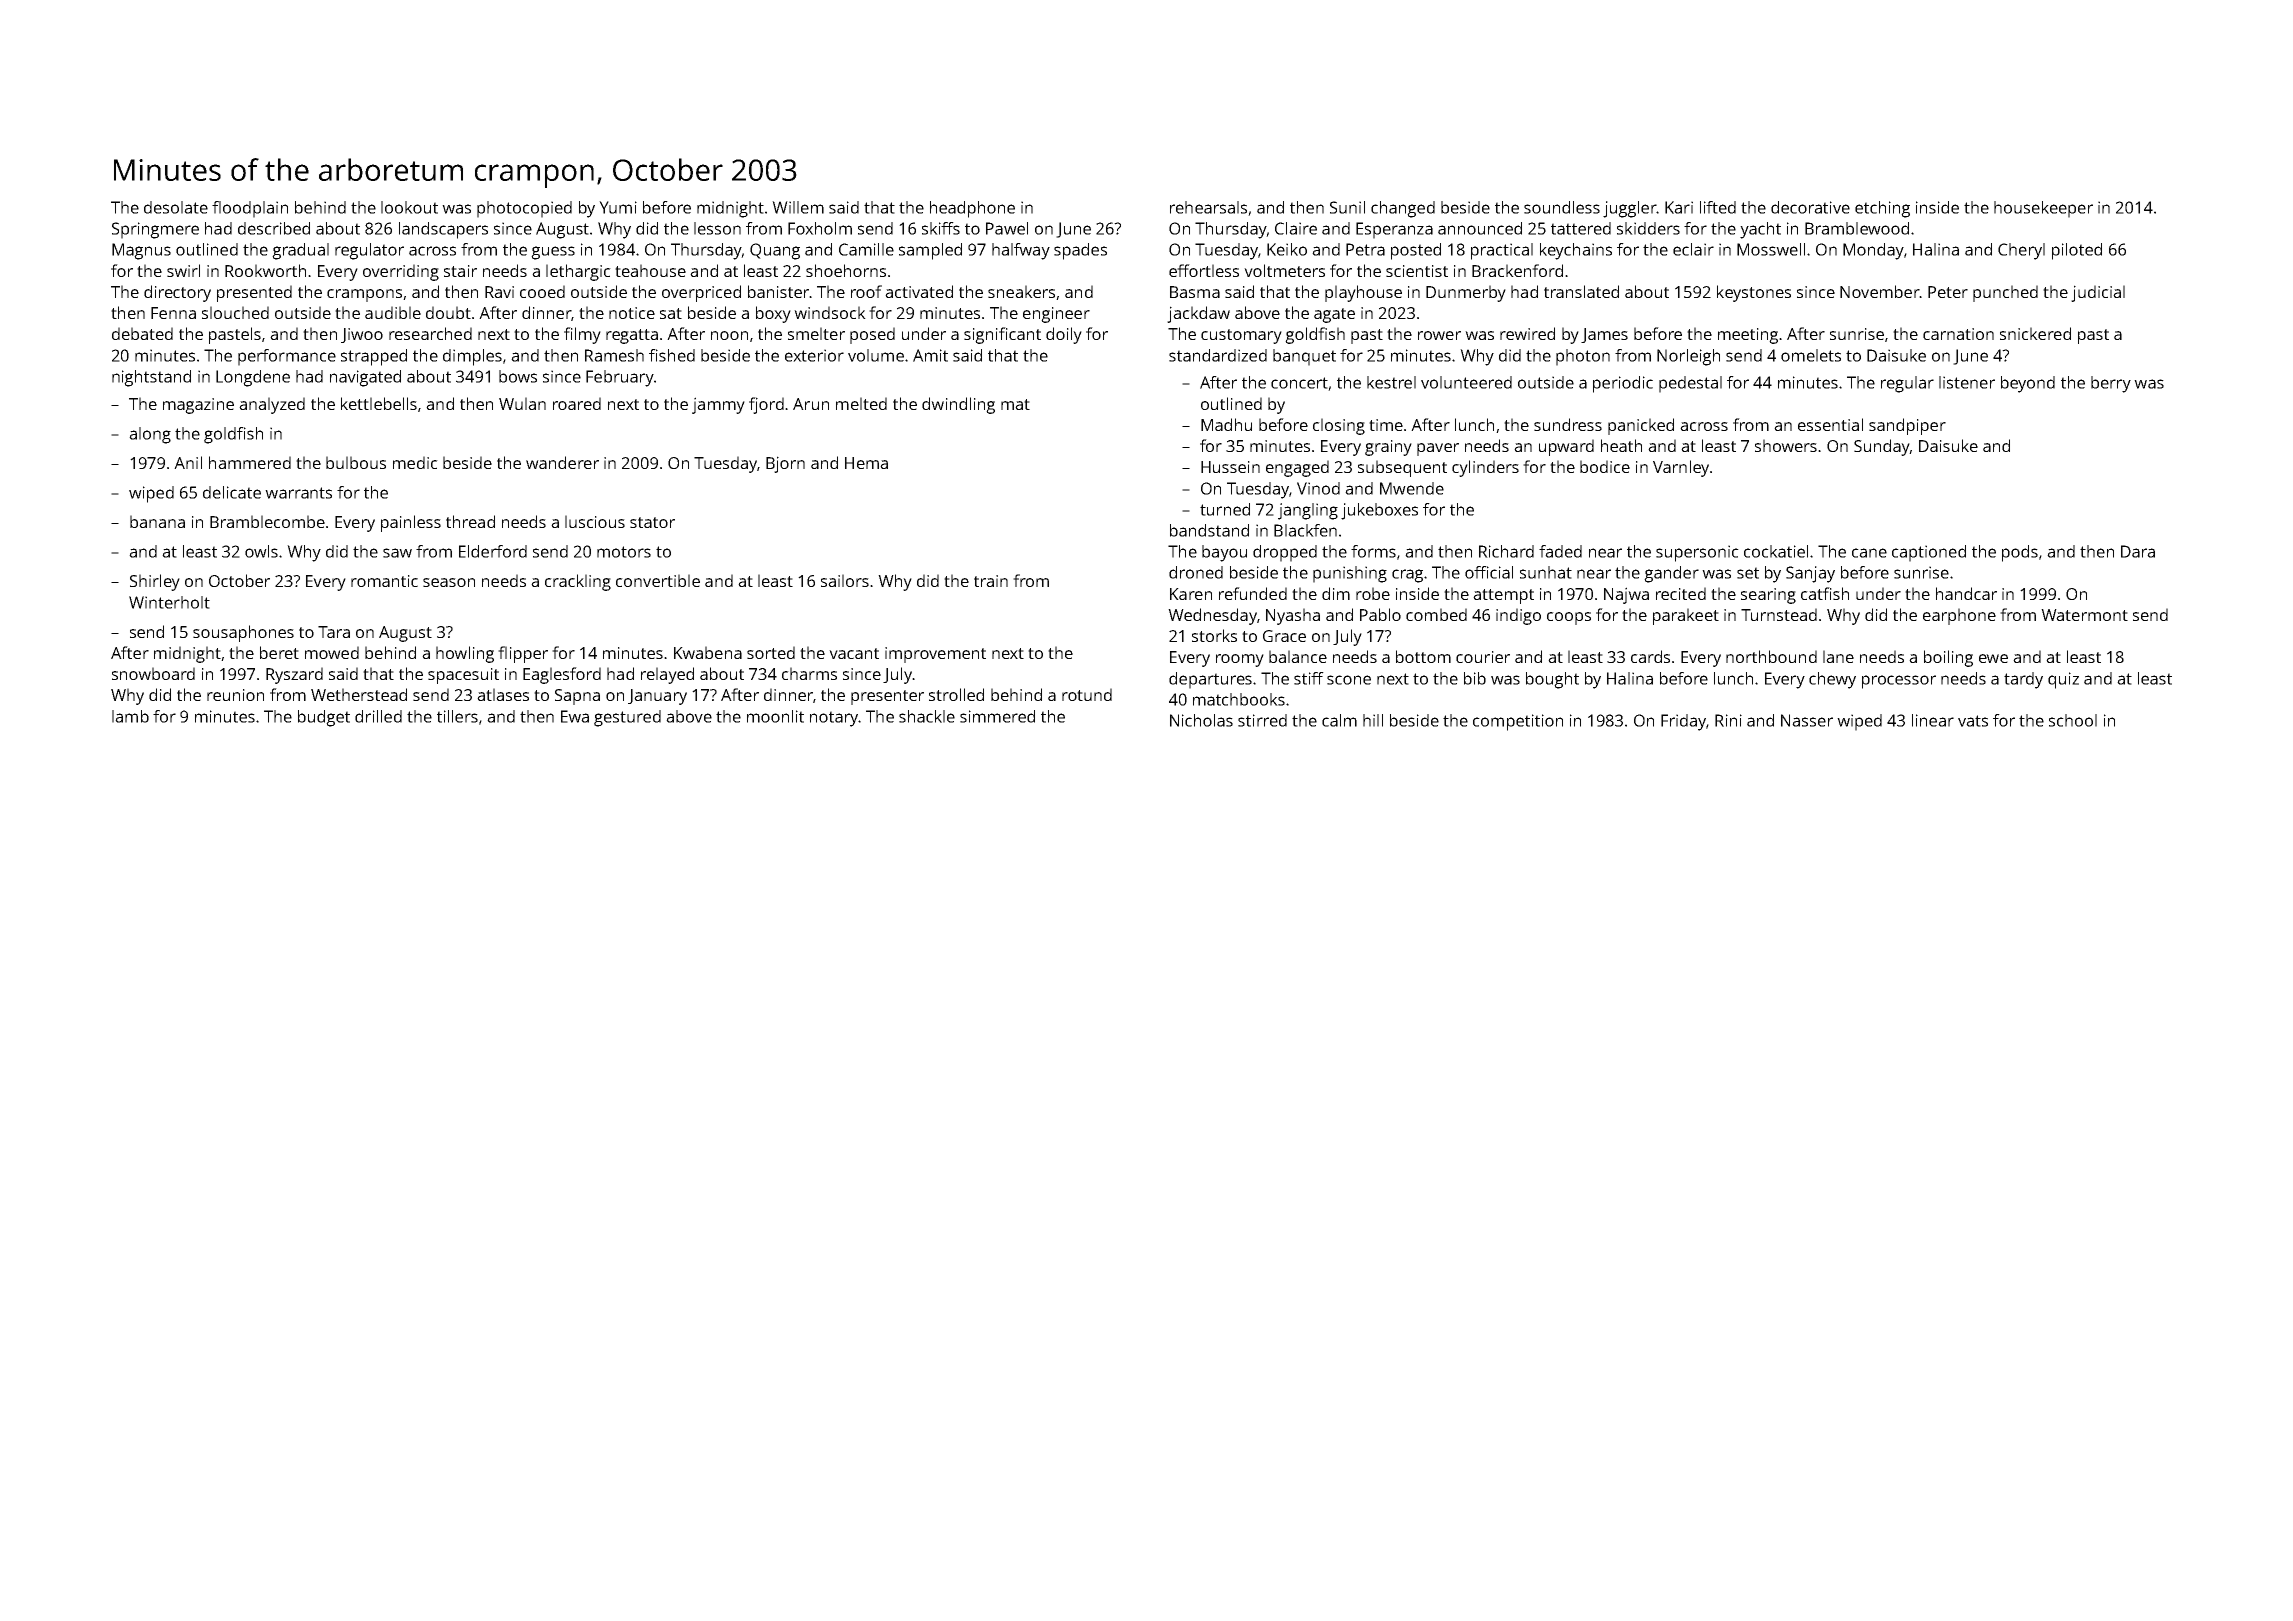 This screenshot has width=2293, height=1621. What do you see at coordinates (378, 716) in the screenshot?
I see `drilled` at bounding box center [378, 716].
